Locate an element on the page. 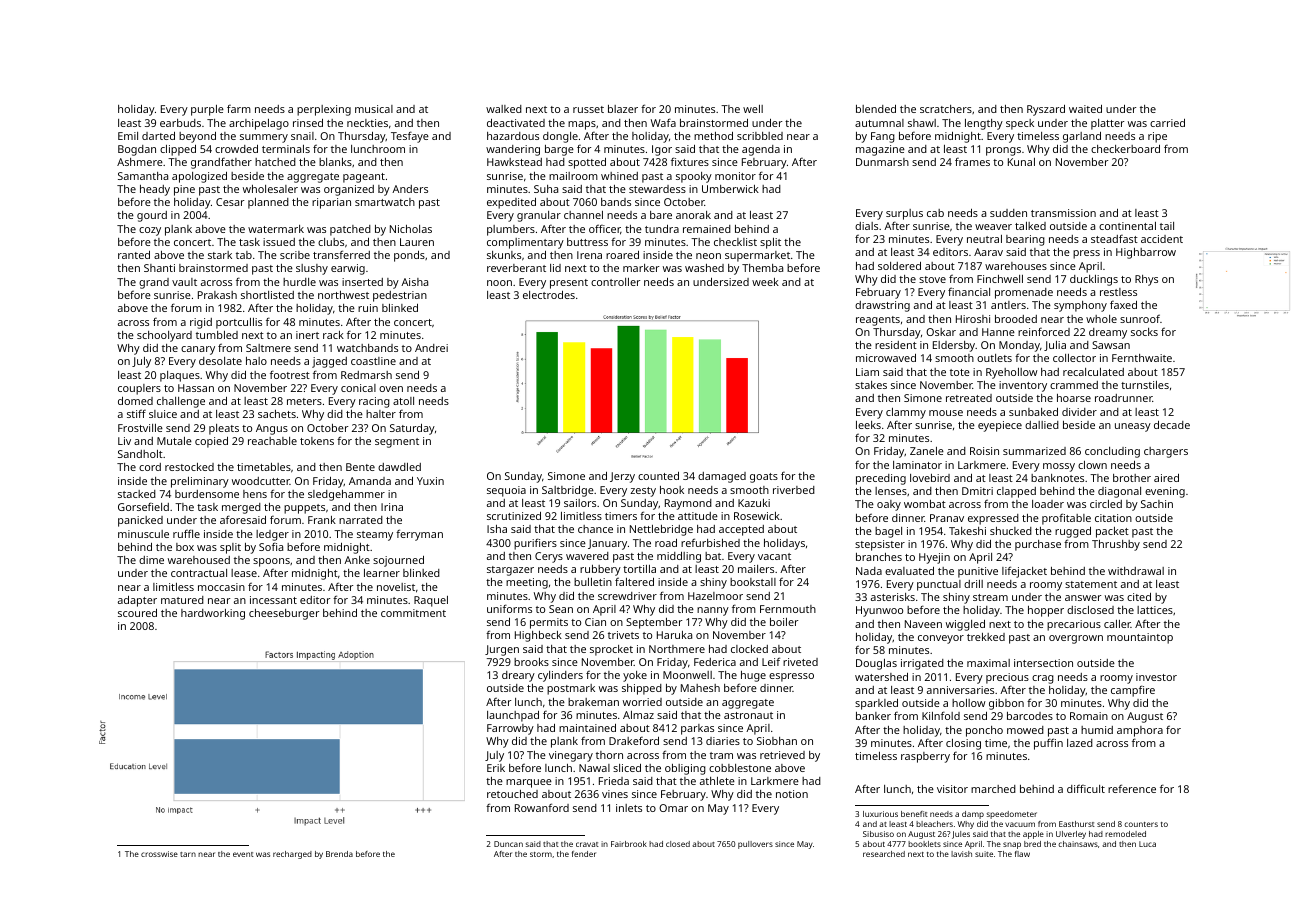  faxed is located at coordinates (1123, 304).
